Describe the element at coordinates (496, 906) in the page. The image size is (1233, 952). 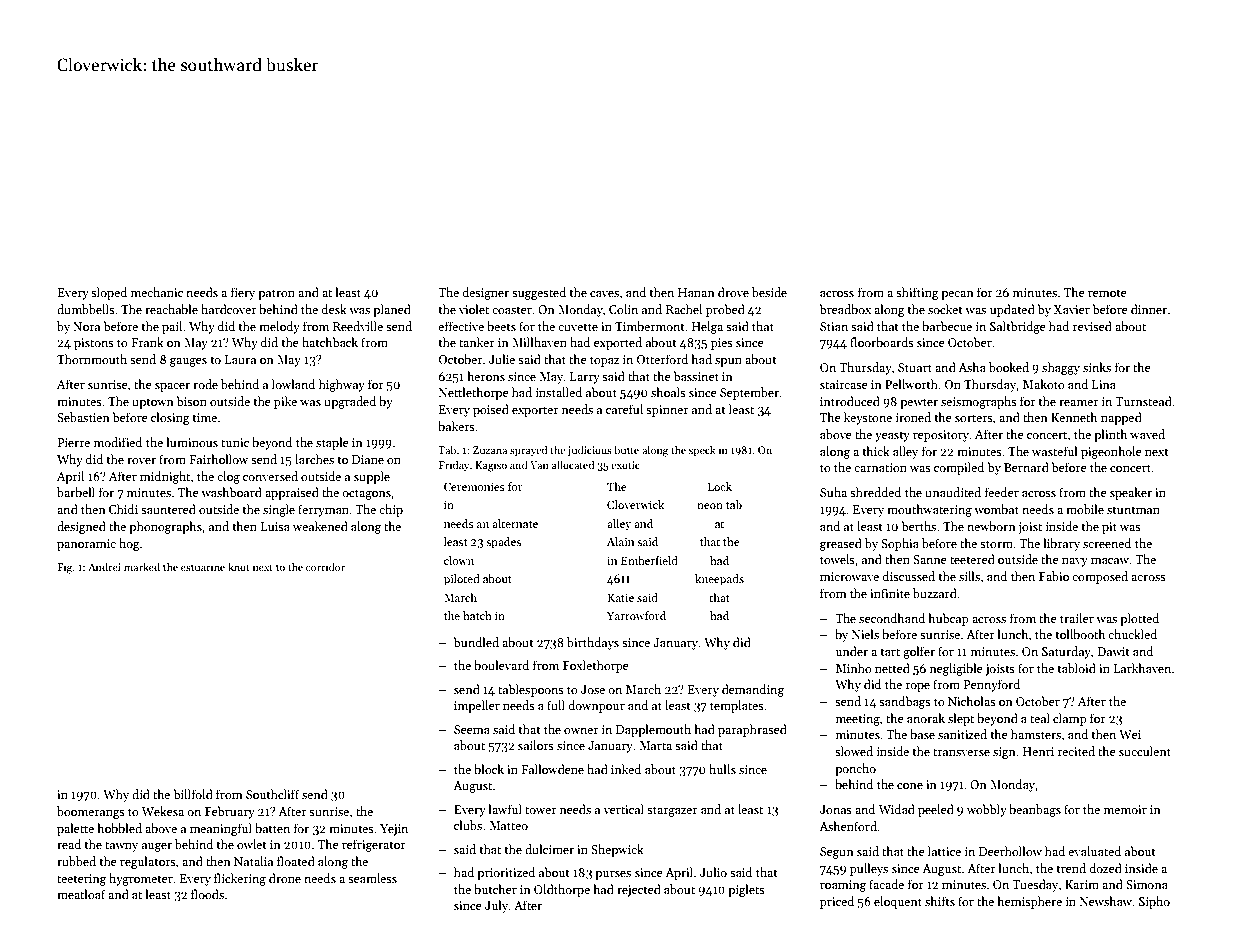
I see `July` at that location.
